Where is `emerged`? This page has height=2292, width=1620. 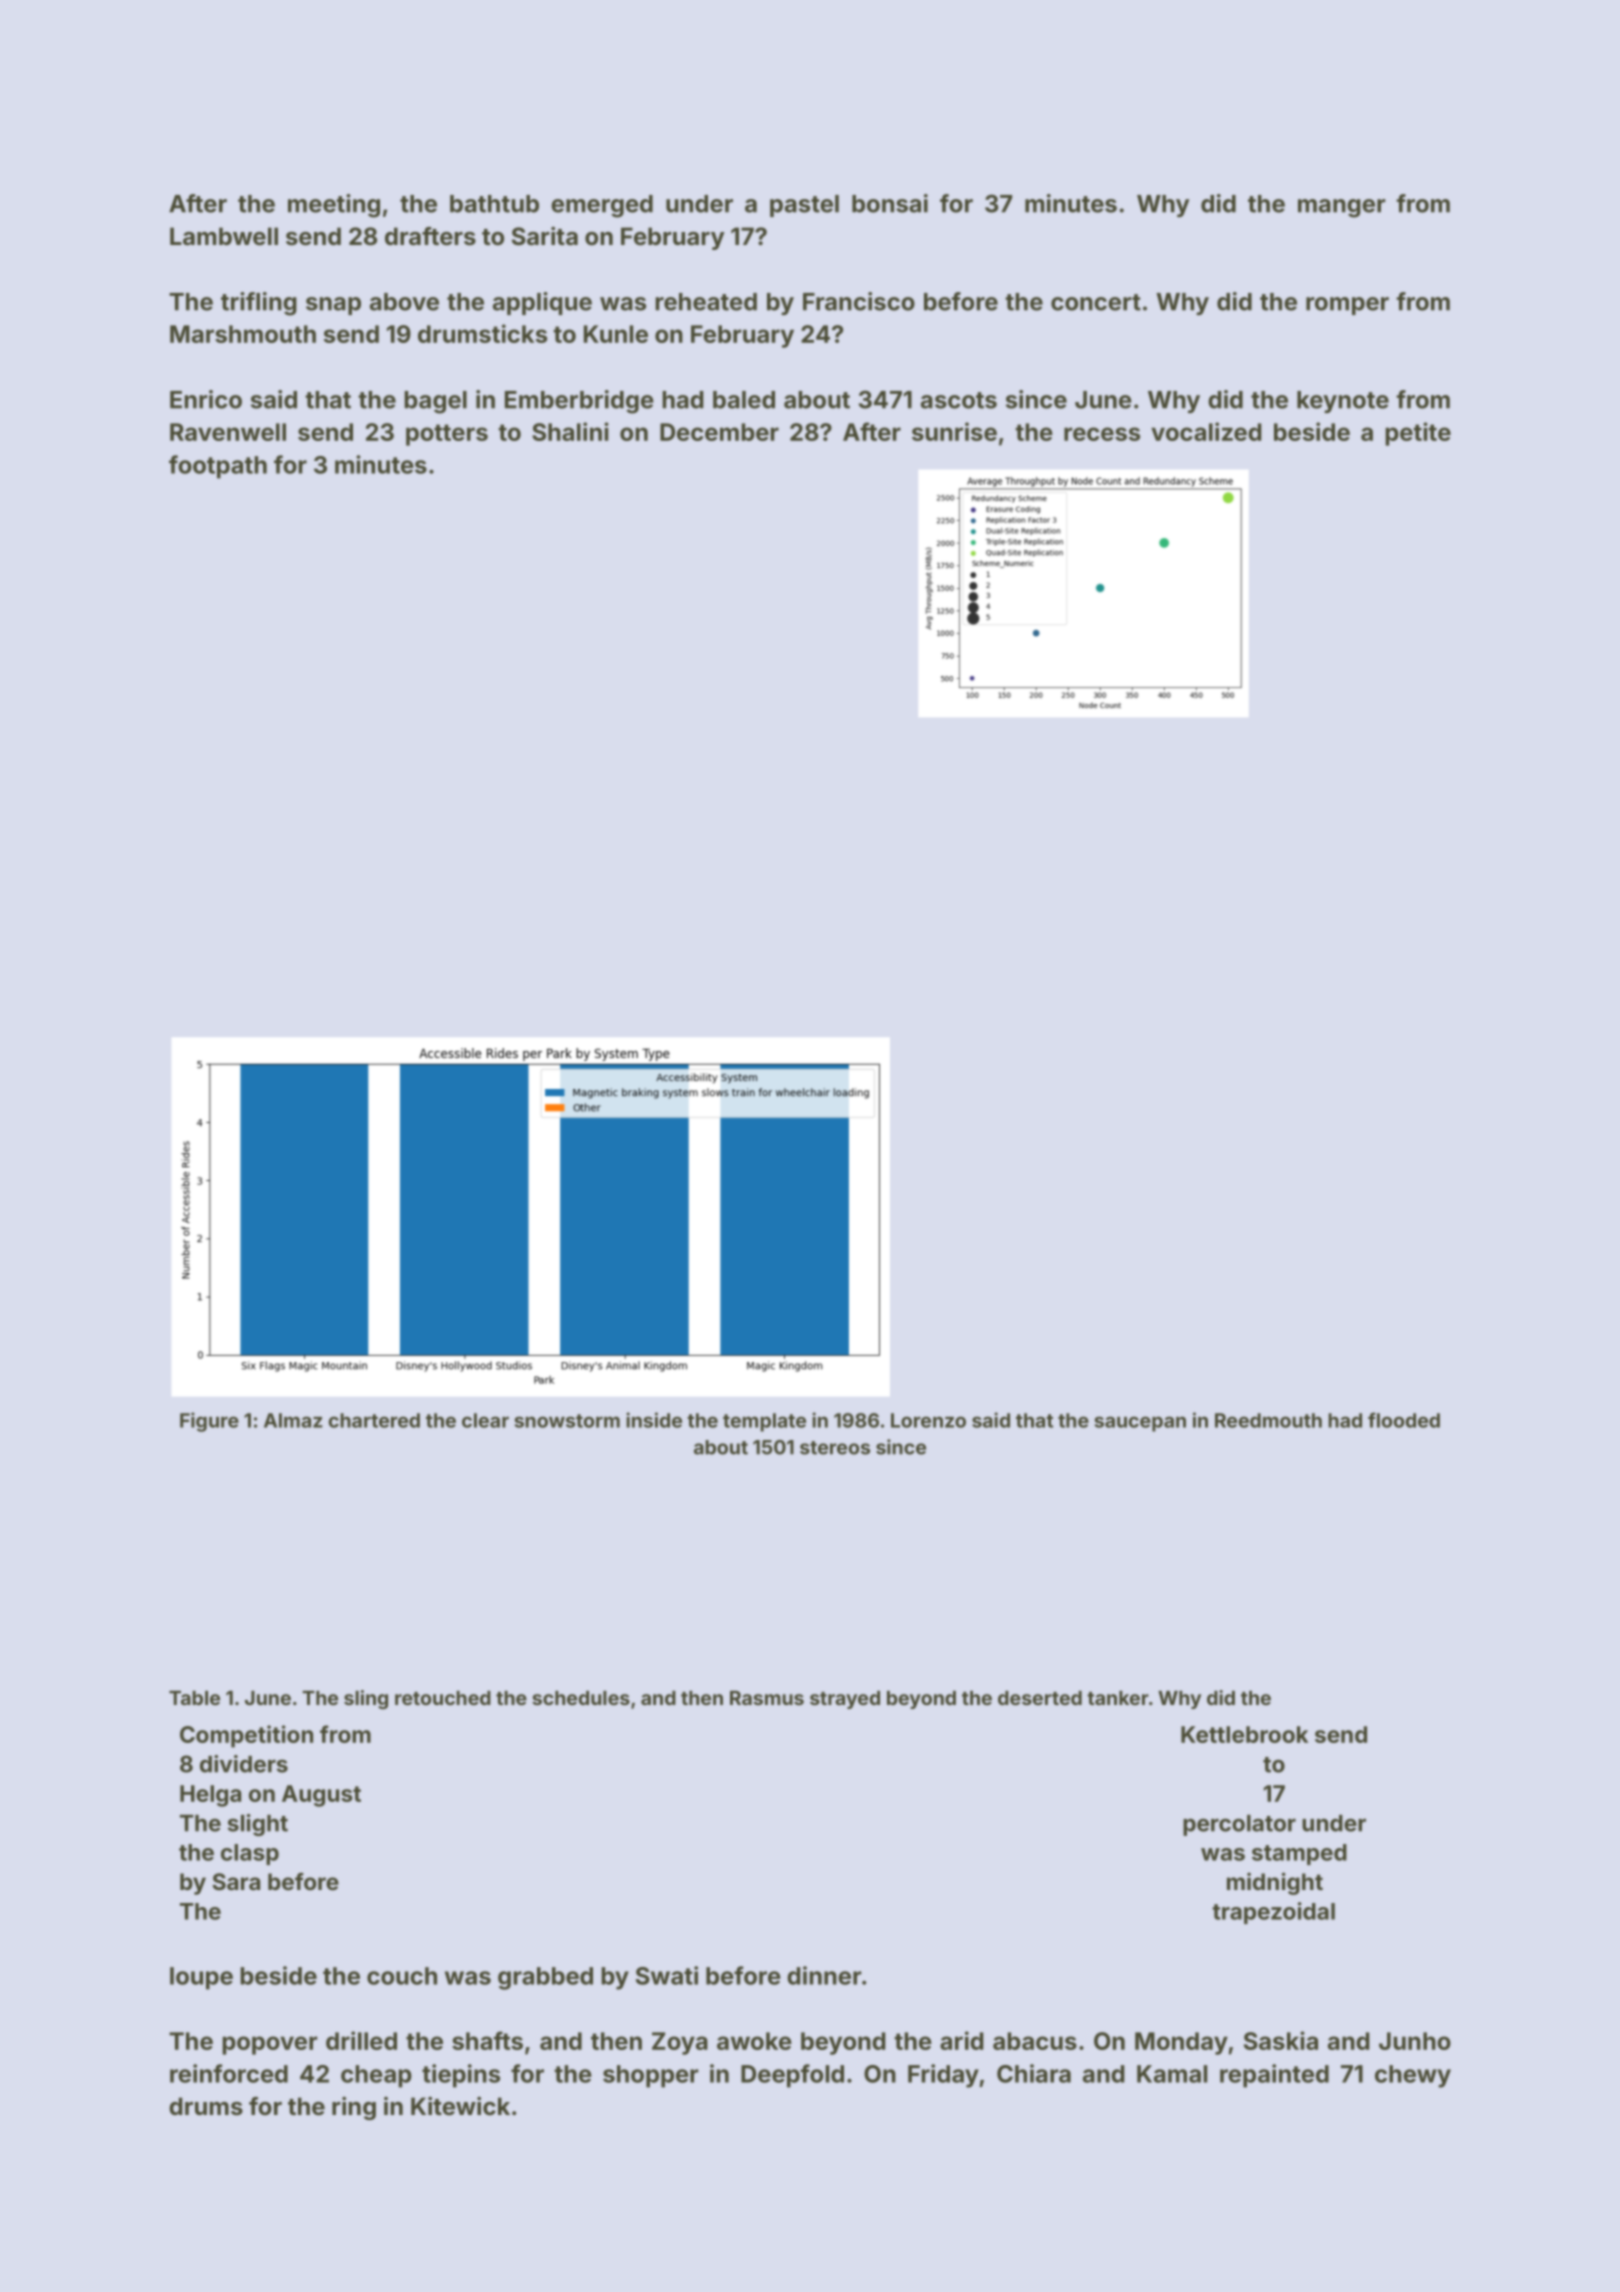
emerged is located at coordinates (602, 206).
